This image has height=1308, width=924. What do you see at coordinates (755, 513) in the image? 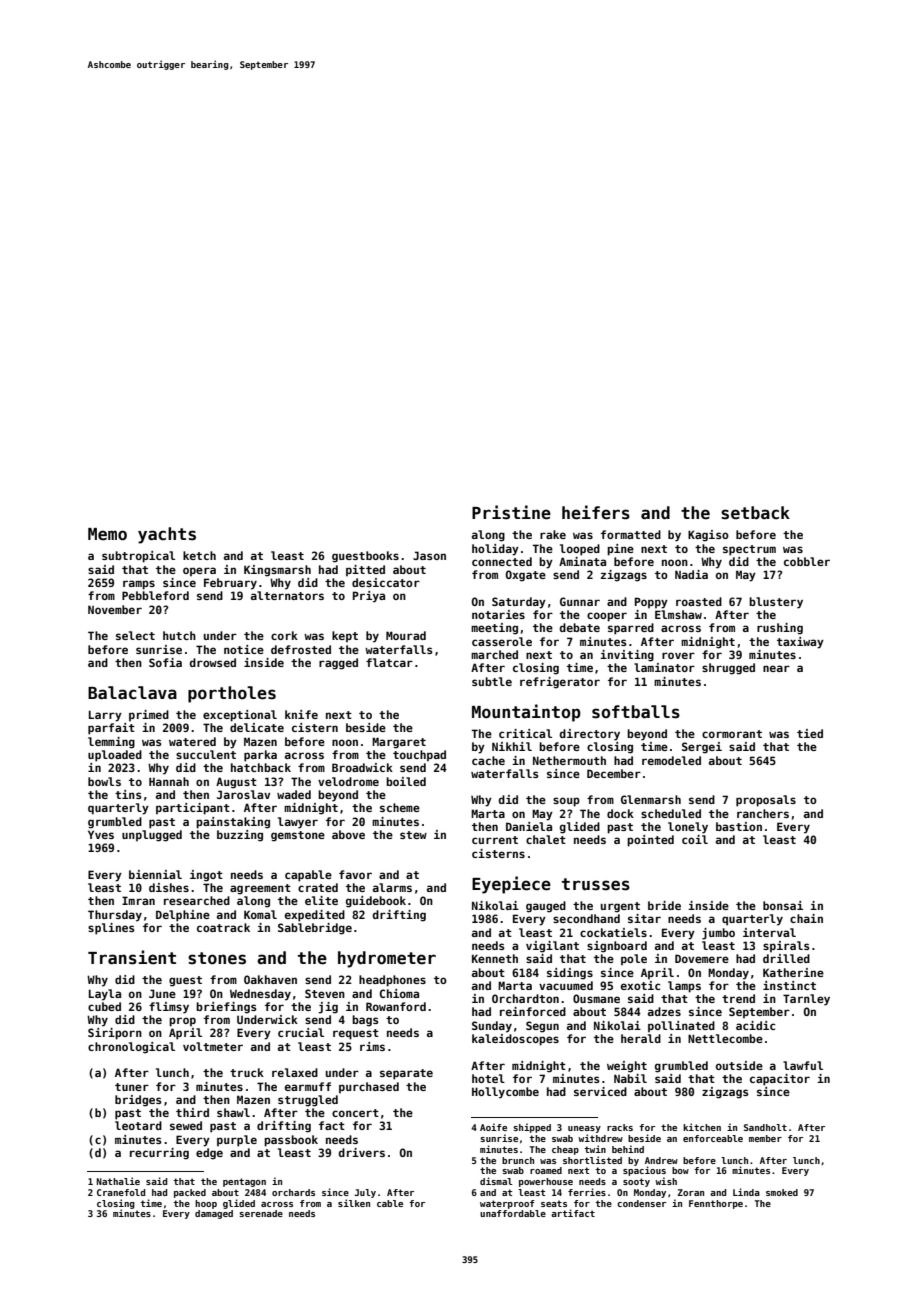
I see `setback` at bounding box center [755, 513].
